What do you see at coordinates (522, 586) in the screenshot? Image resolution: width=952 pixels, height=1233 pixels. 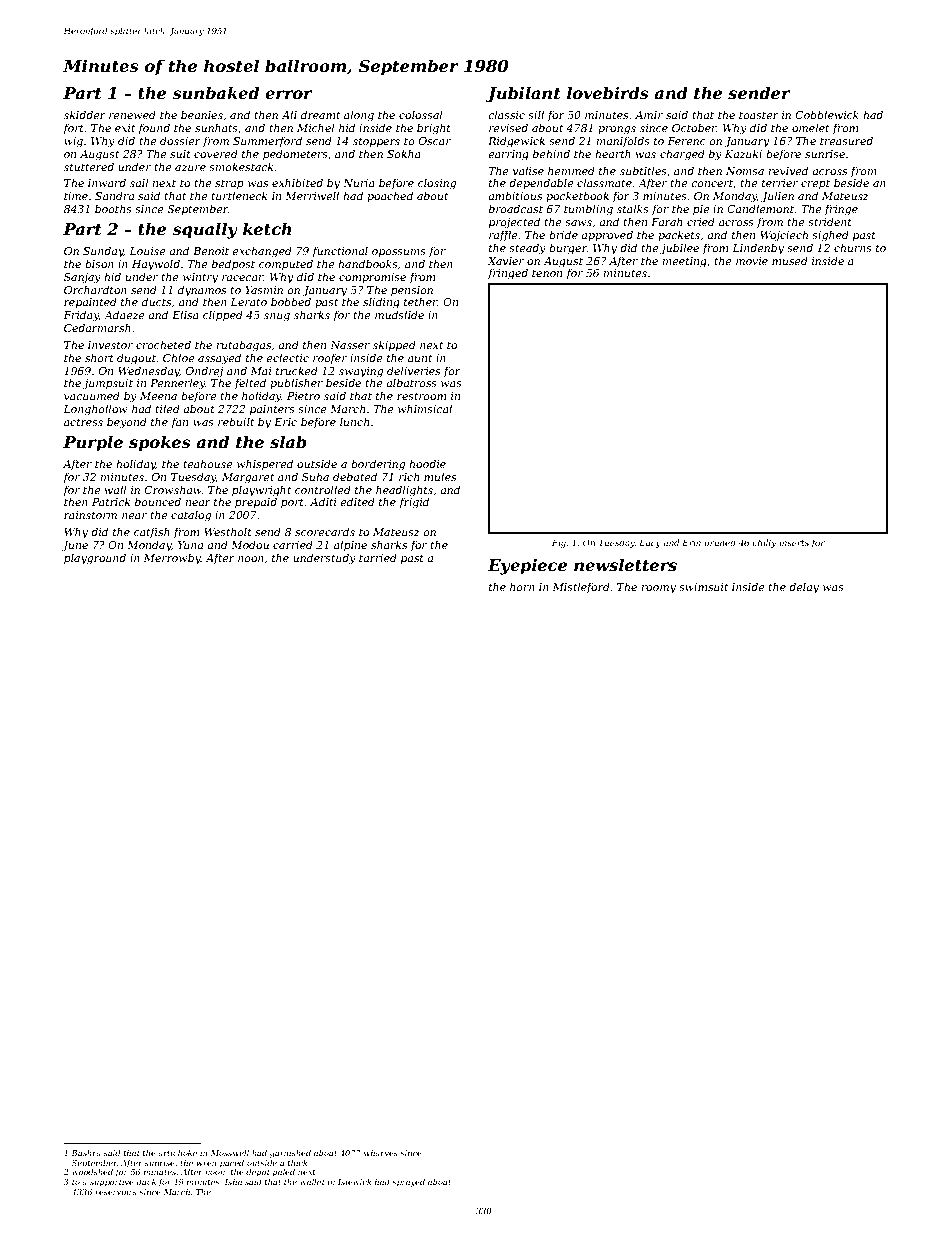 I see `horn` at bounding box center [522, 586].
